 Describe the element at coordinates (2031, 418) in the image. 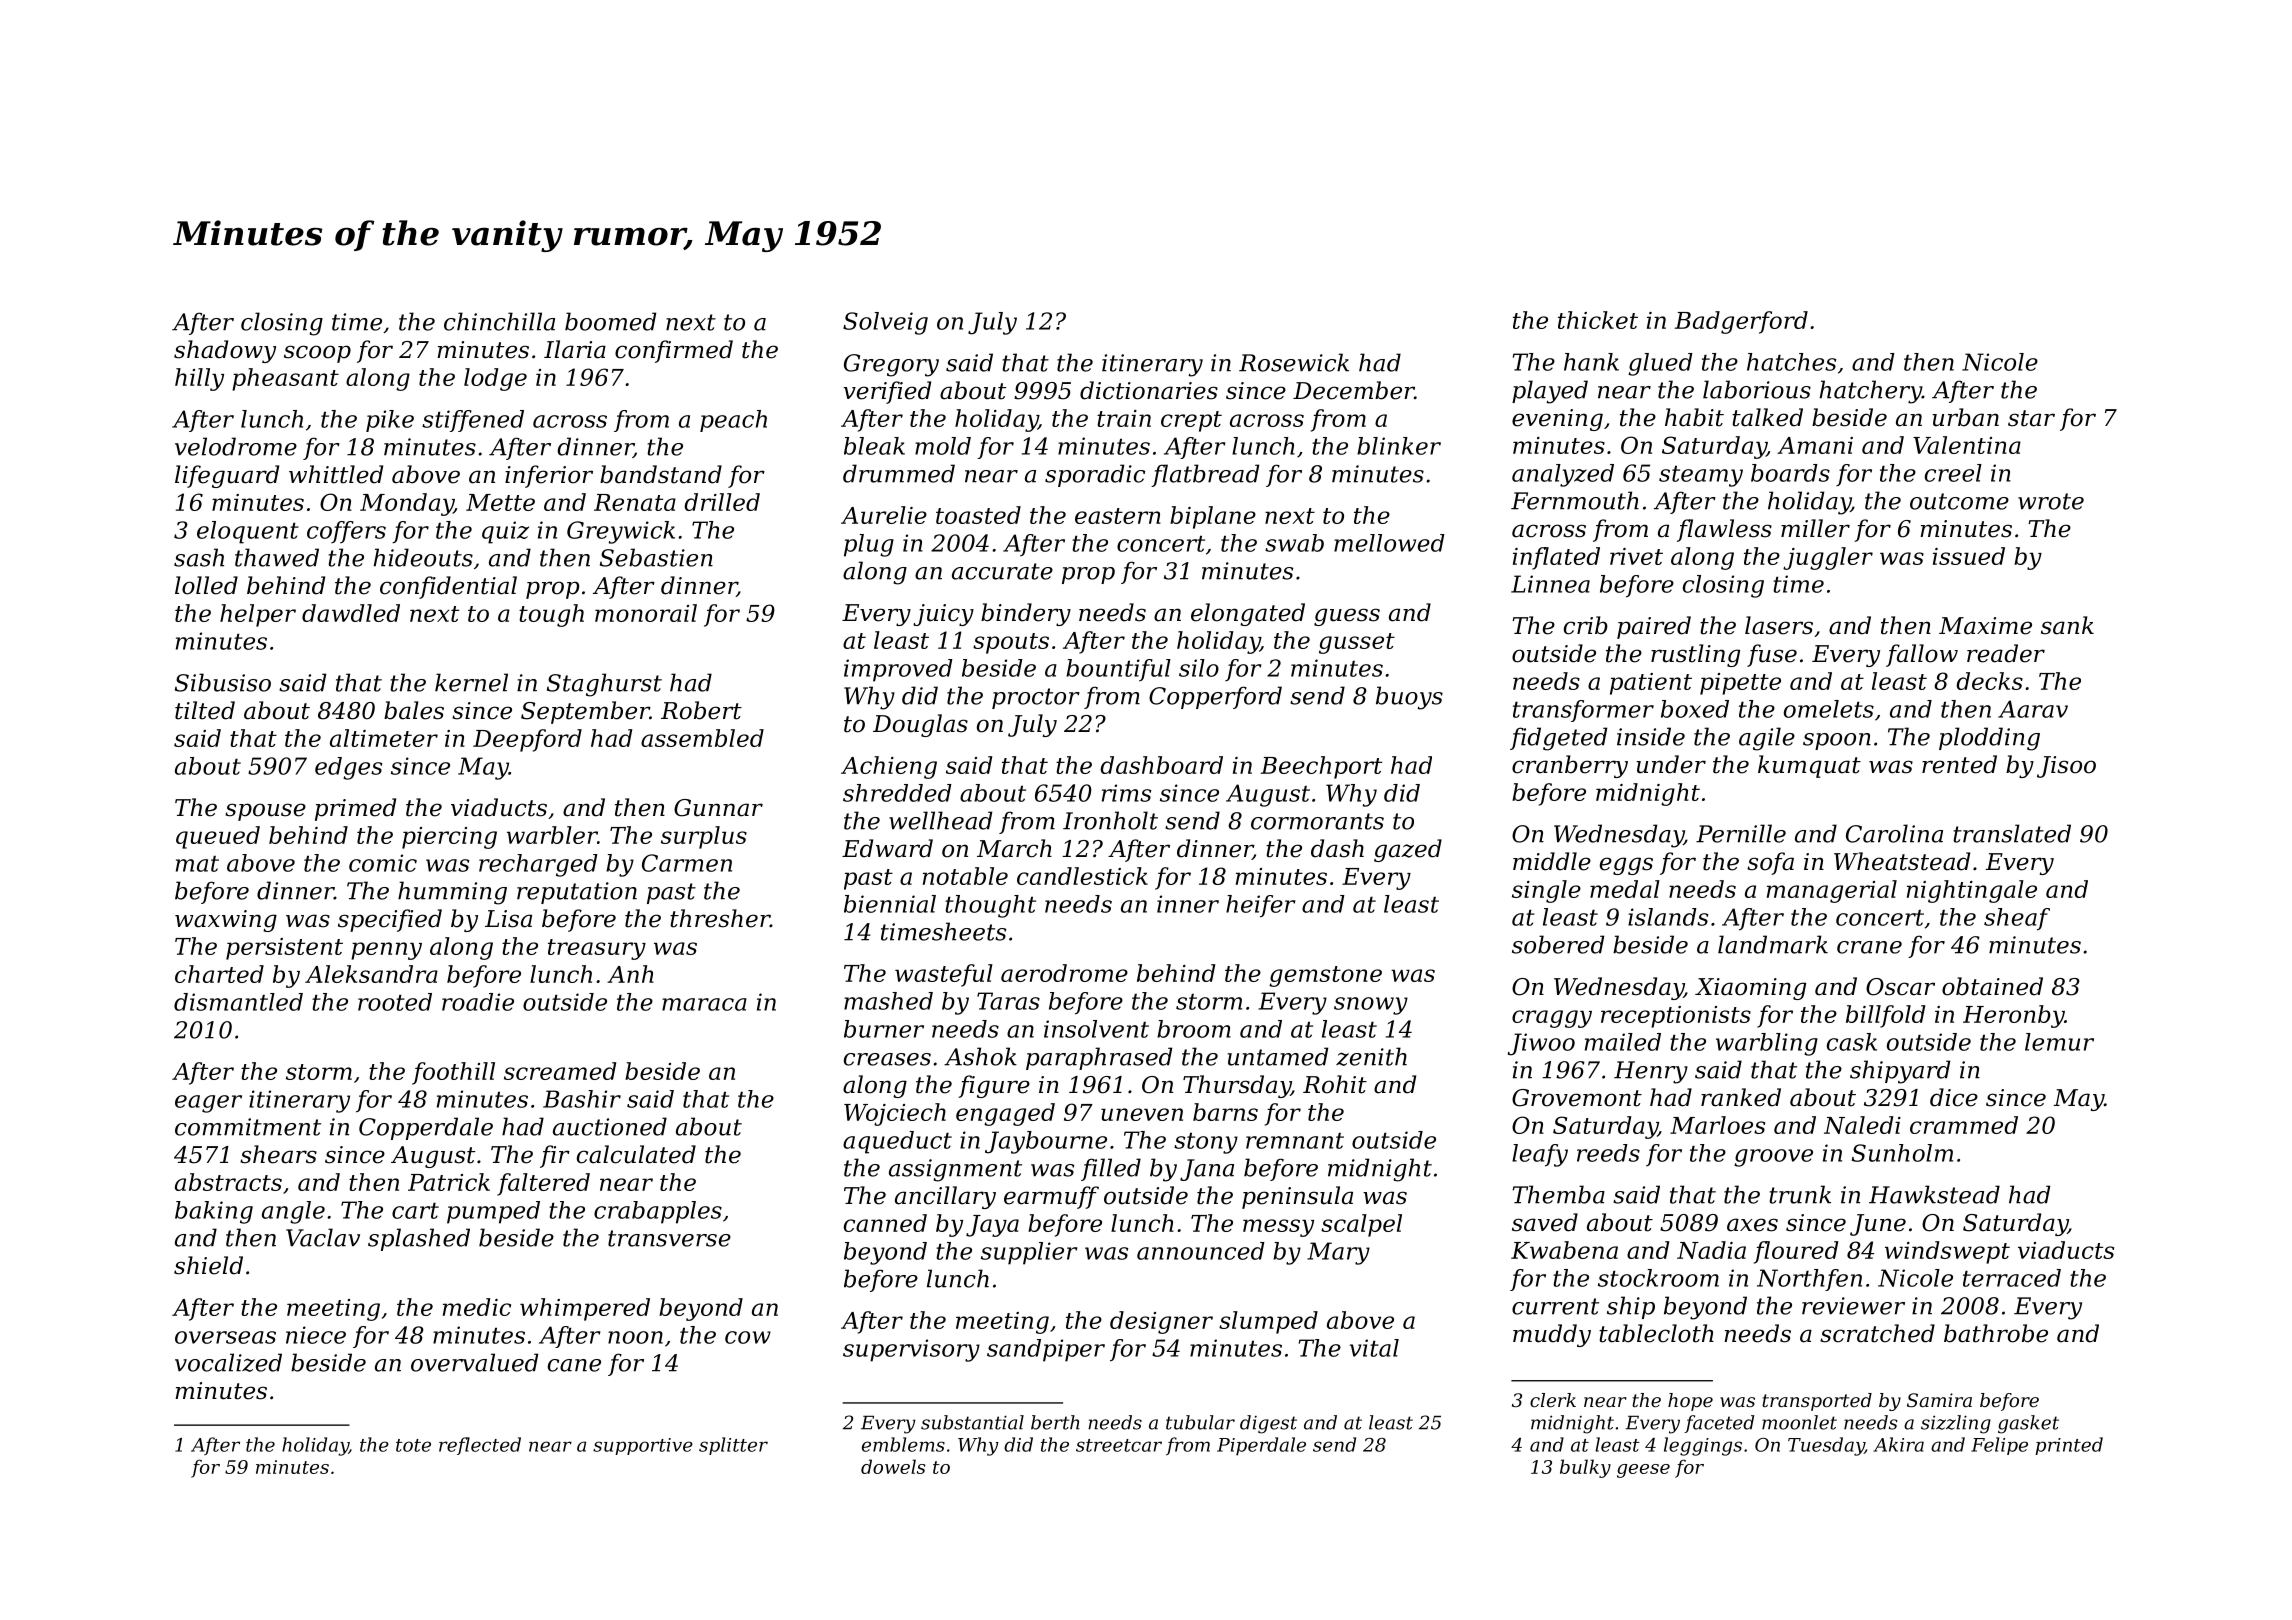

I see `star` at that location.
